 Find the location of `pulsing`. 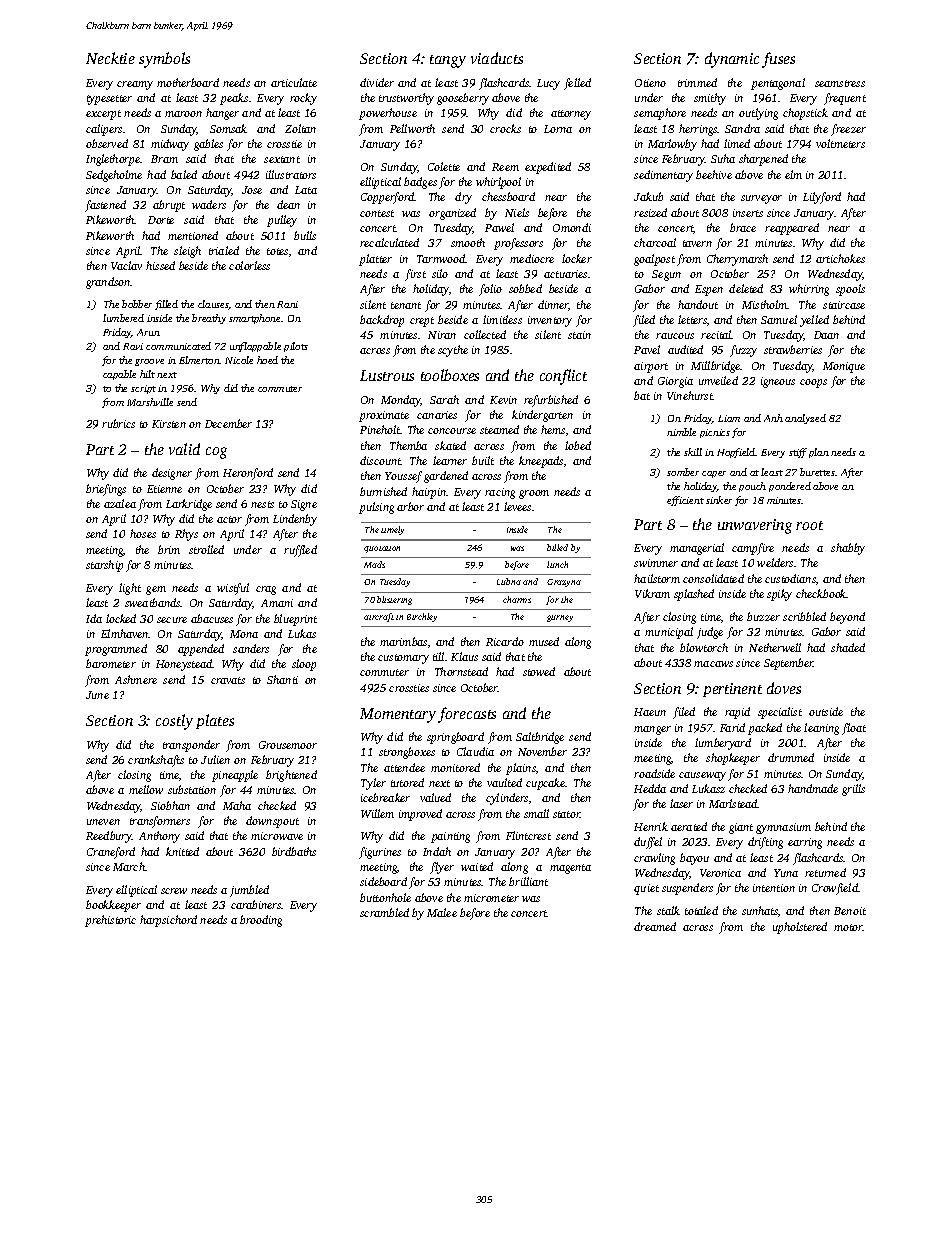

pulsing is located at coordinates (376, 508).
